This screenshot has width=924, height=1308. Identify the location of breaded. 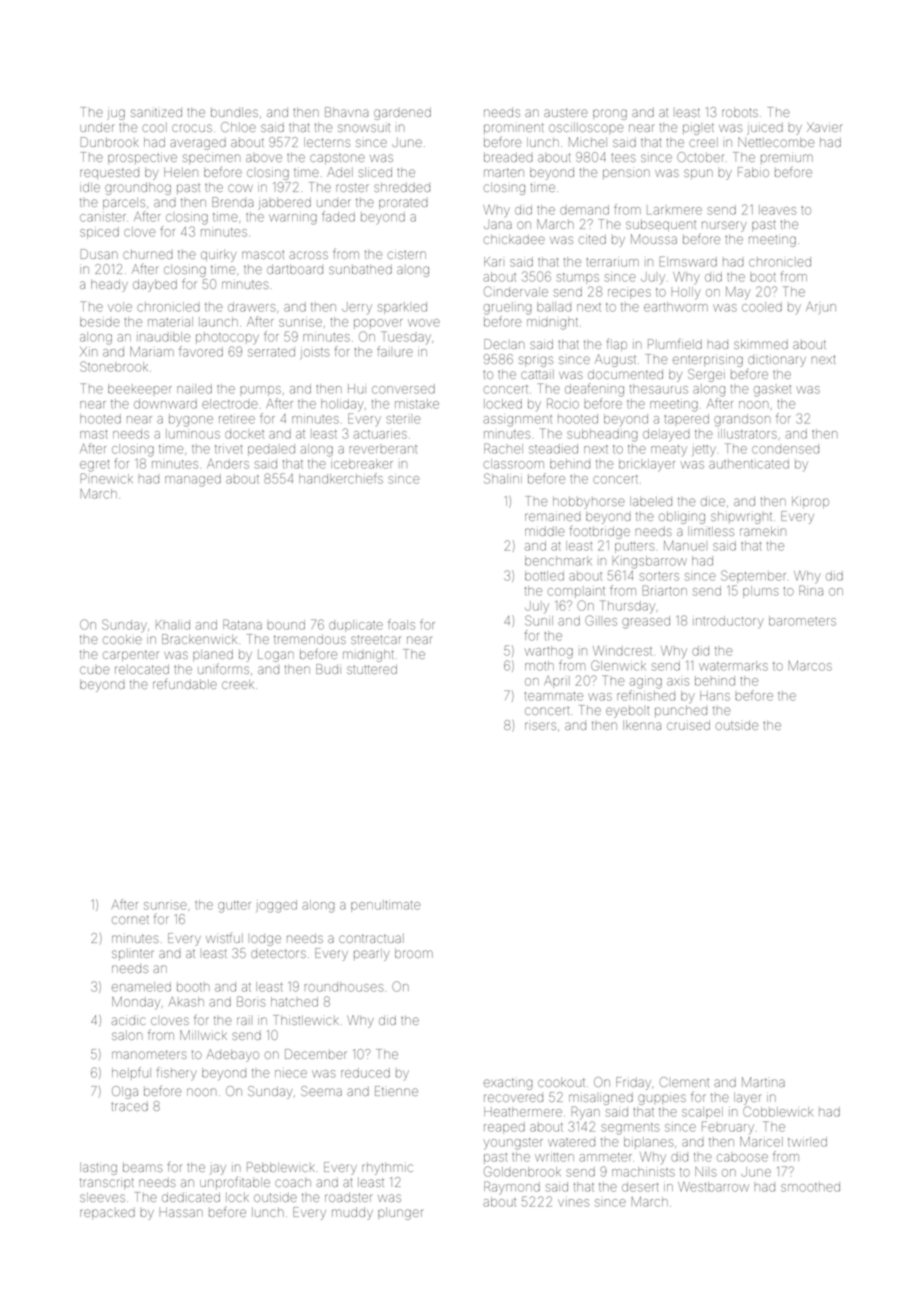
(508, 157).
